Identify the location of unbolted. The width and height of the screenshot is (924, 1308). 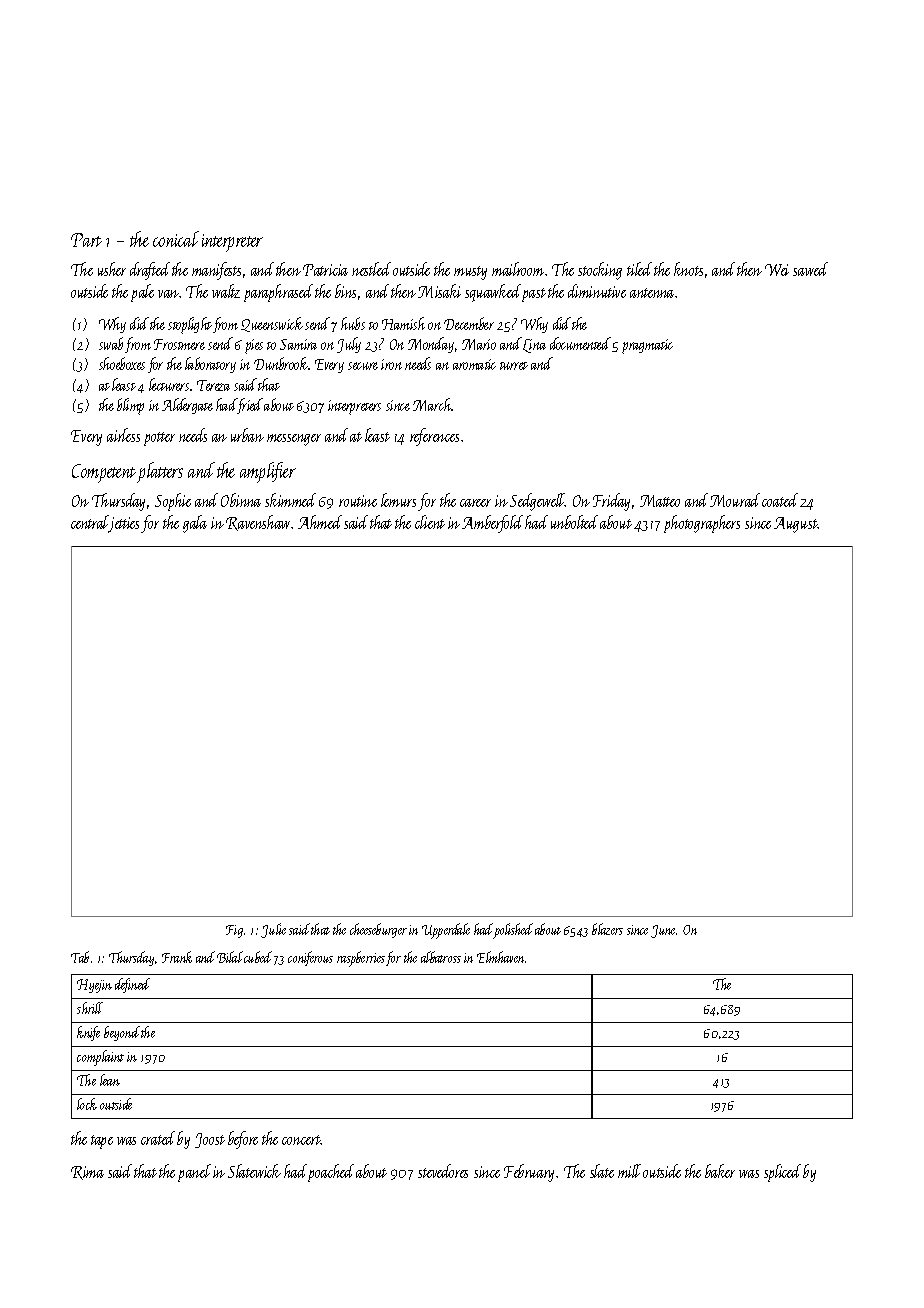
(574, 522).
